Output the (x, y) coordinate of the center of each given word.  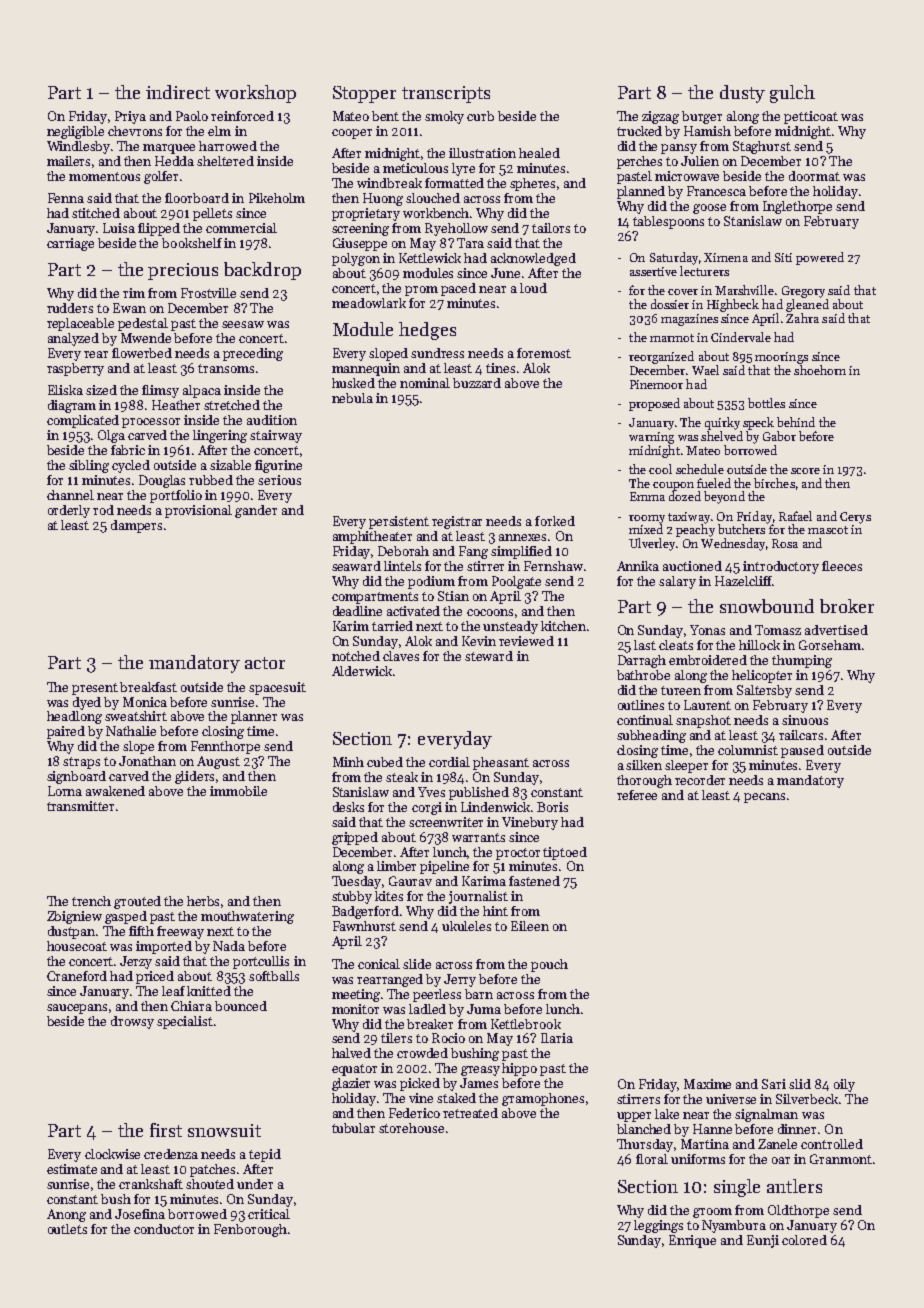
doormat (814, 176)
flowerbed (142, 353)
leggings (658, 1226)
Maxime (707, 1084)
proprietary (366, 214)
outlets (67, 1229)
